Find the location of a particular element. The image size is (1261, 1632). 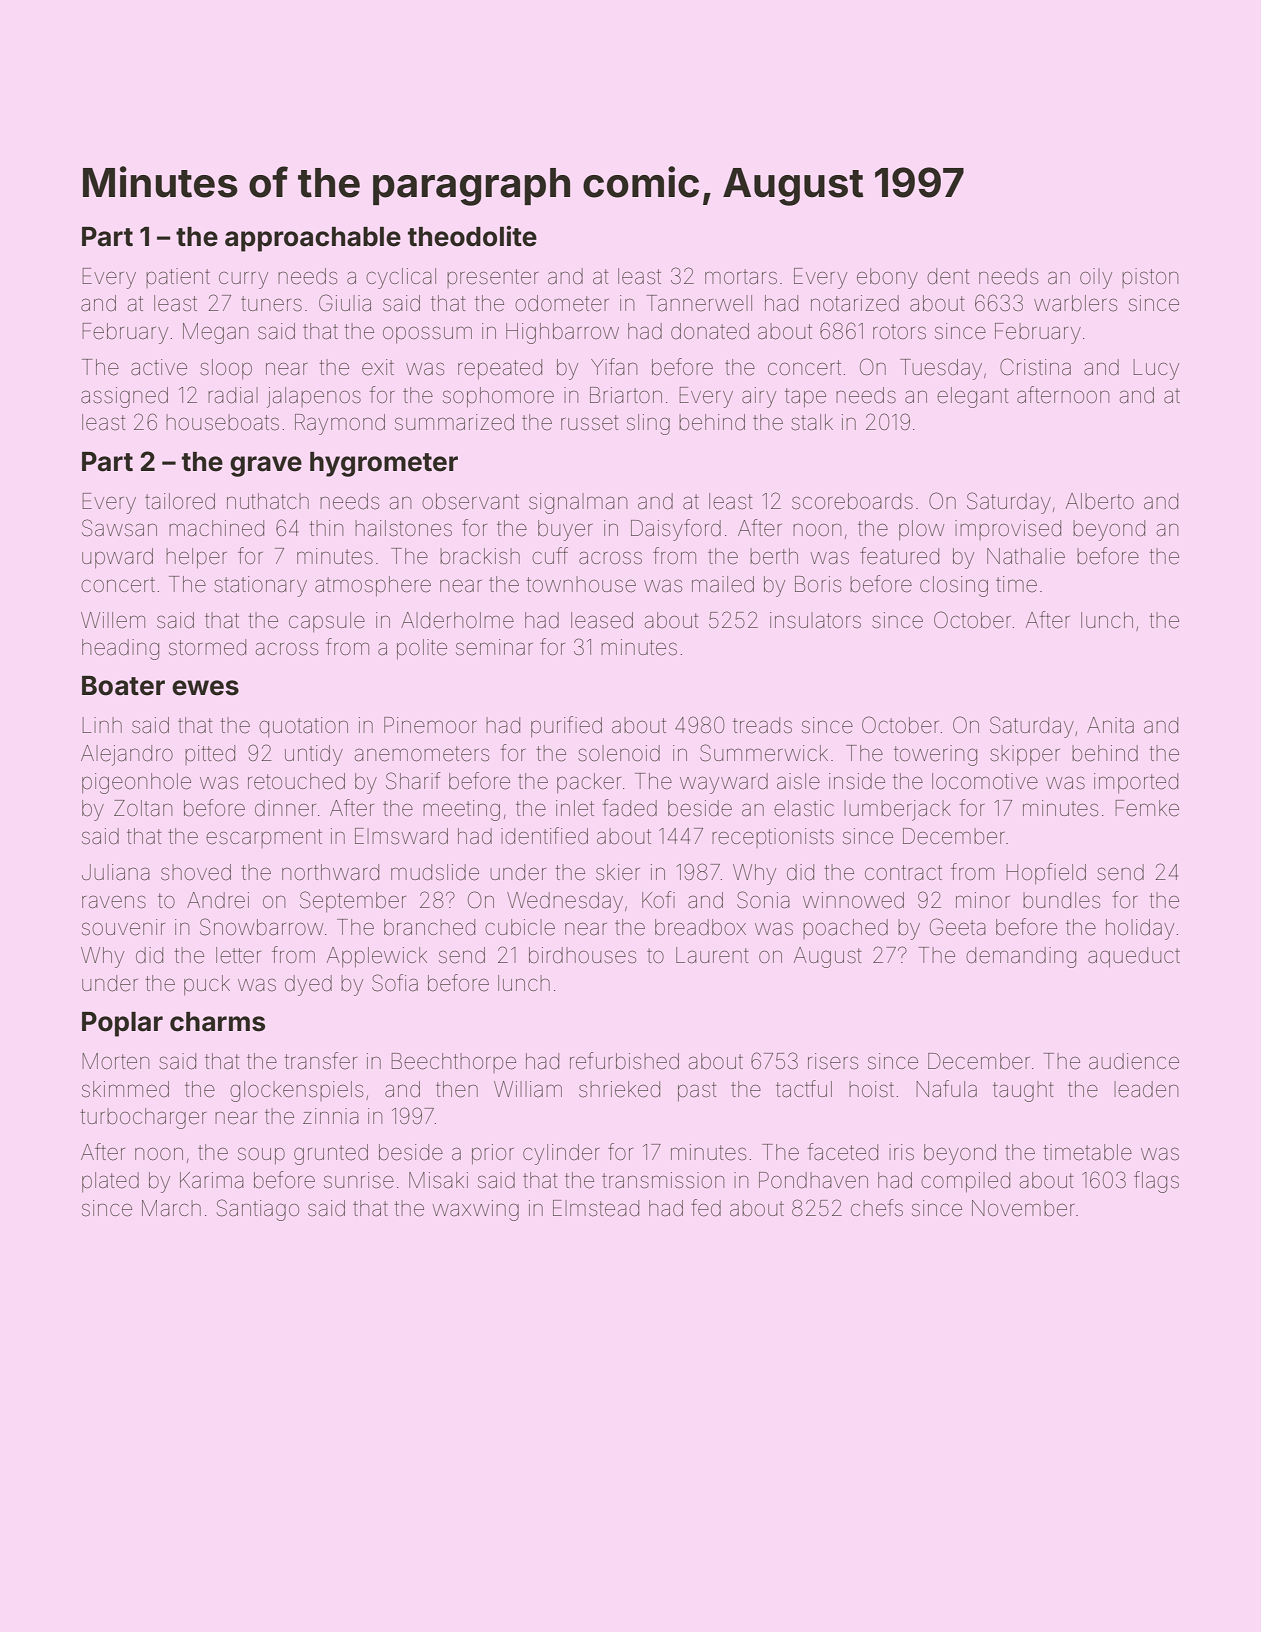

mortars is located at coordinates (741, 277).
